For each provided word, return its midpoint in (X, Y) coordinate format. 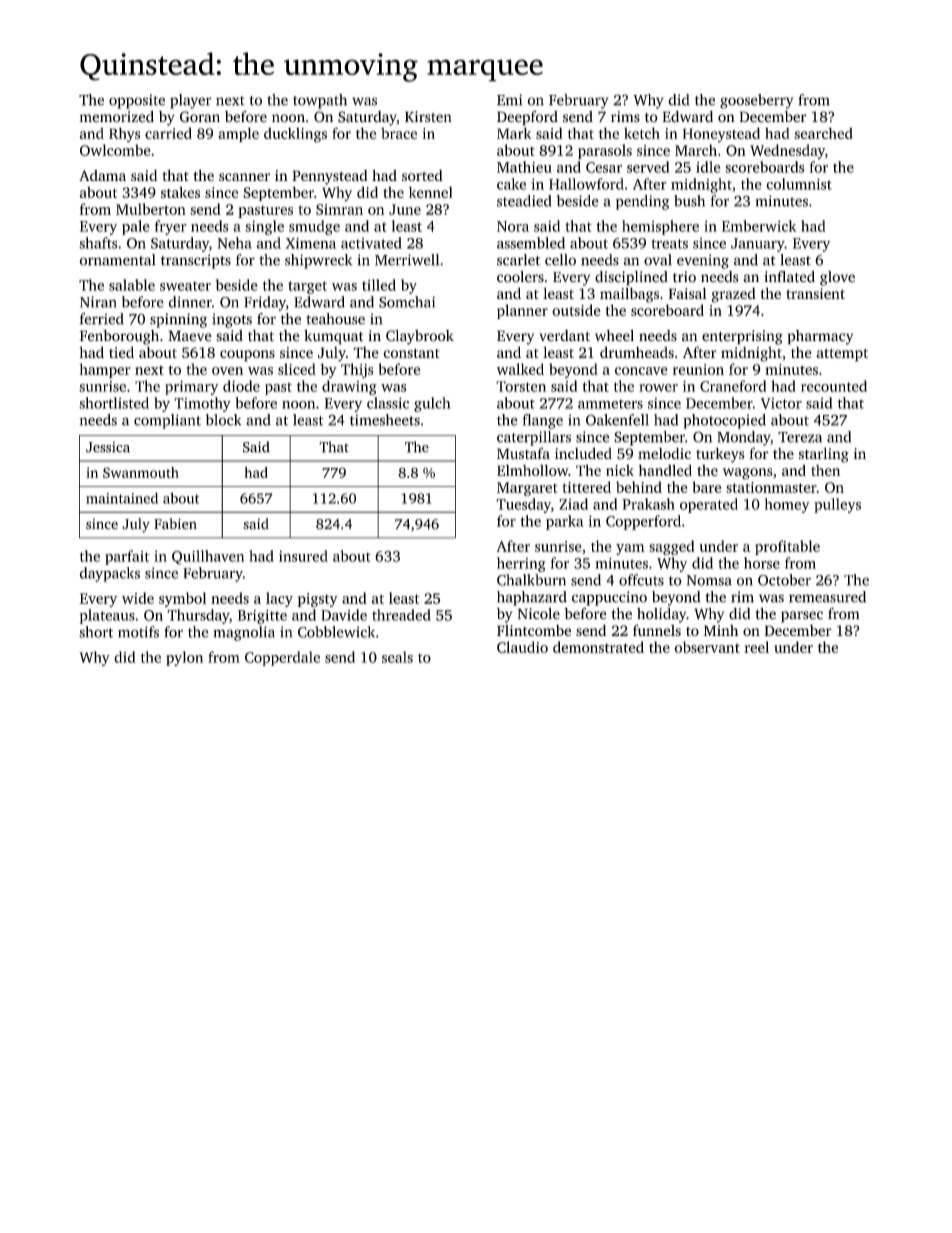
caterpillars (534, 438)
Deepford (527, 118)
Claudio (522, 647)
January (758, 245)
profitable (787, 547)
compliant (167, 421)
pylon (184, 658)
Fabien (175, 524)
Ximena (311, 243)
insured (303, 556)
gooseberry (757, 101)
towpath (320, 101)
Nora (513, 226)
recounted (834, 386)
